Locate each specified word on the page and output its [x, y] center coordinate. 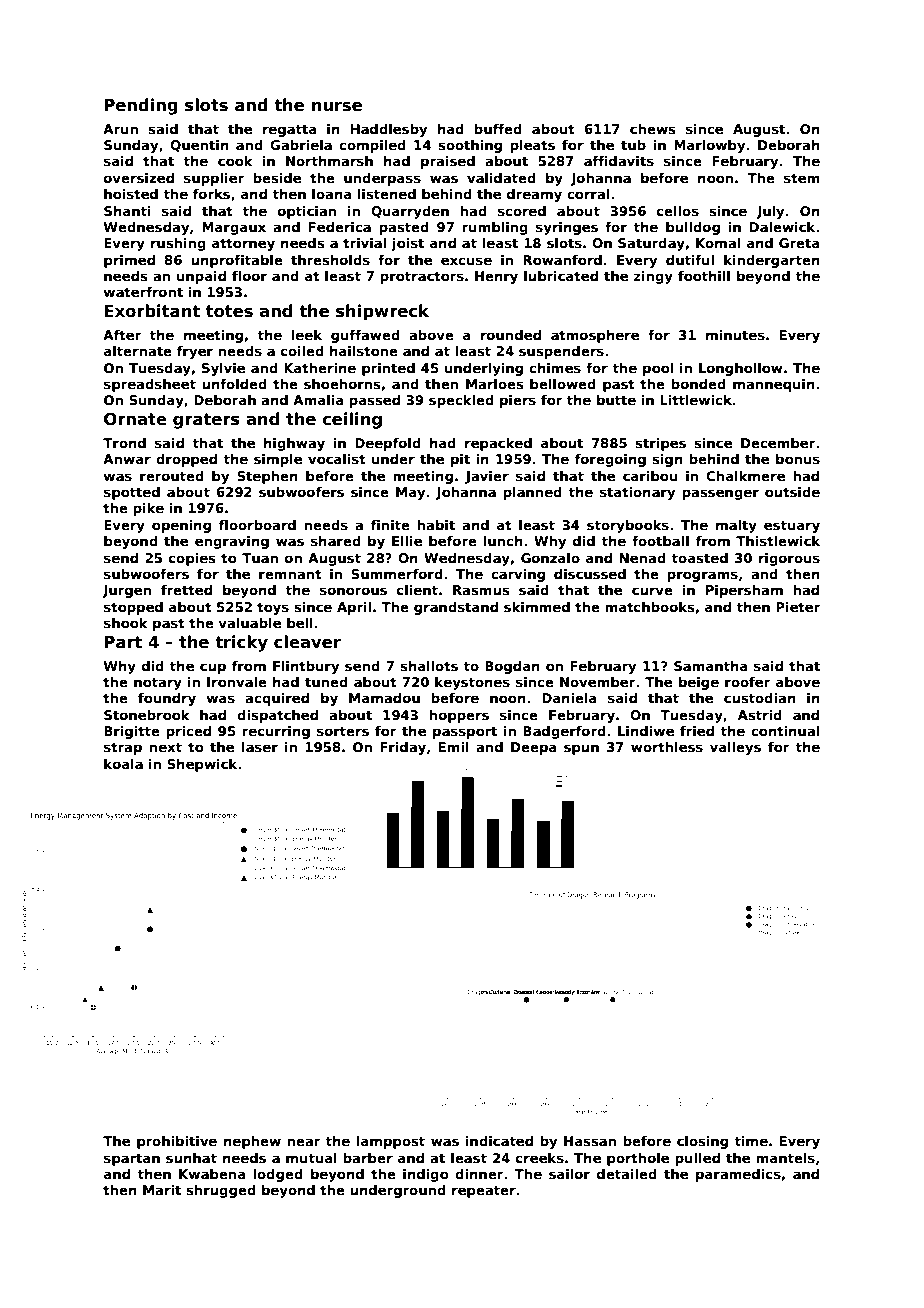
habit [436, 525]
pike [148, 509]
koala [123, 764]
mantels [785, 1158]
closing [702, 1142]
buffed [498, 129]
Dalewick [782, 227]
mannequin [774, 385]
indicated [499, 1141]
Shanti [127, 211]
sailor [569, 1174]
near [303, 1142]
